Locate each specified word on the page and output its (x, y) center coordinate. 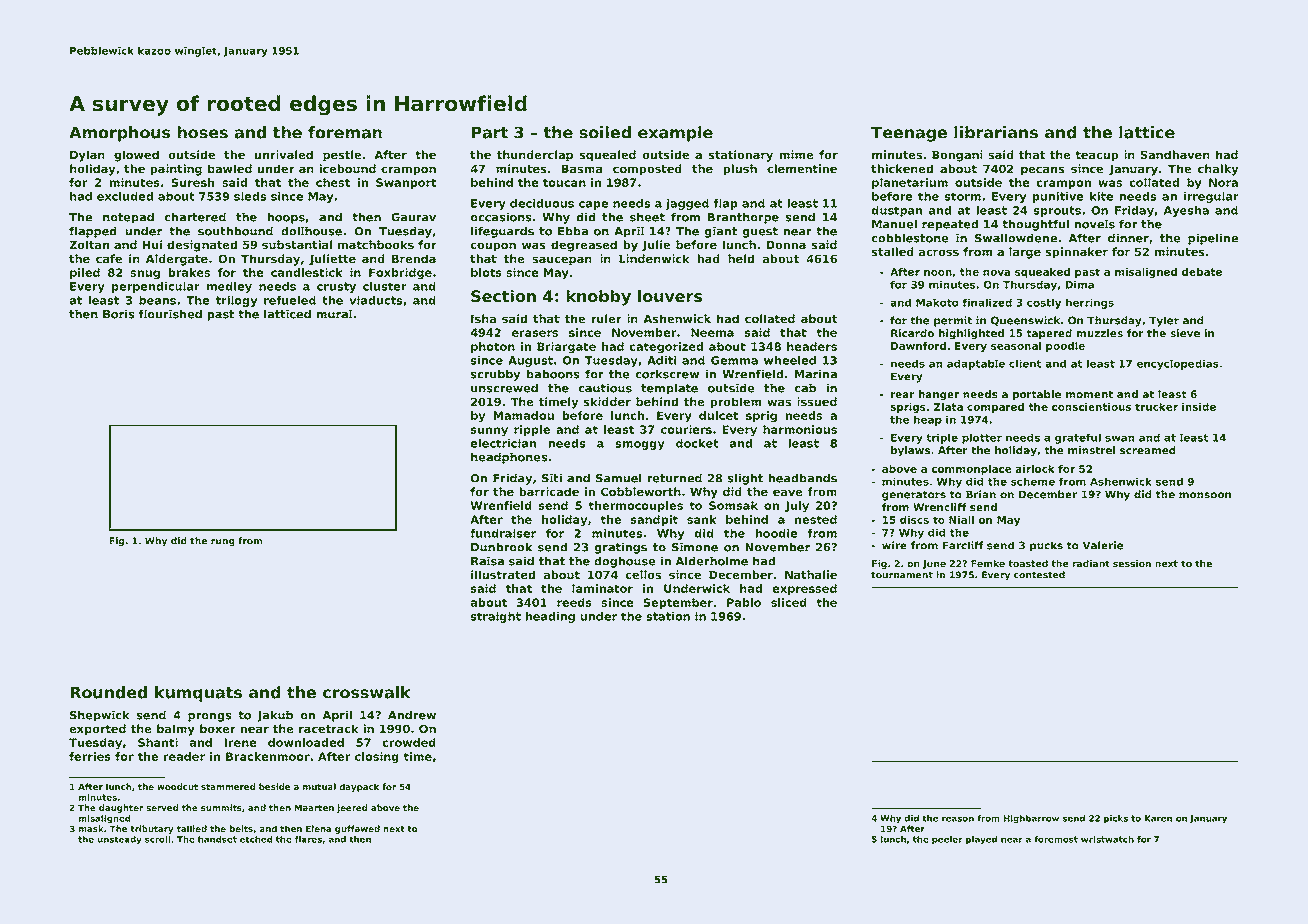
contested (1039, 575)
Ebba (573, 231)
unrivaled (284, 154)
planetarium (910, 183)
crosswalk (366, 692)
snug (145, 275)
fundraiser (503, 533)
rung (223, 543)
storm (963, 196)
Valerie (1103, 545)
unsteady (119, 840)
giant (721, 232)
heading (550, 617)
